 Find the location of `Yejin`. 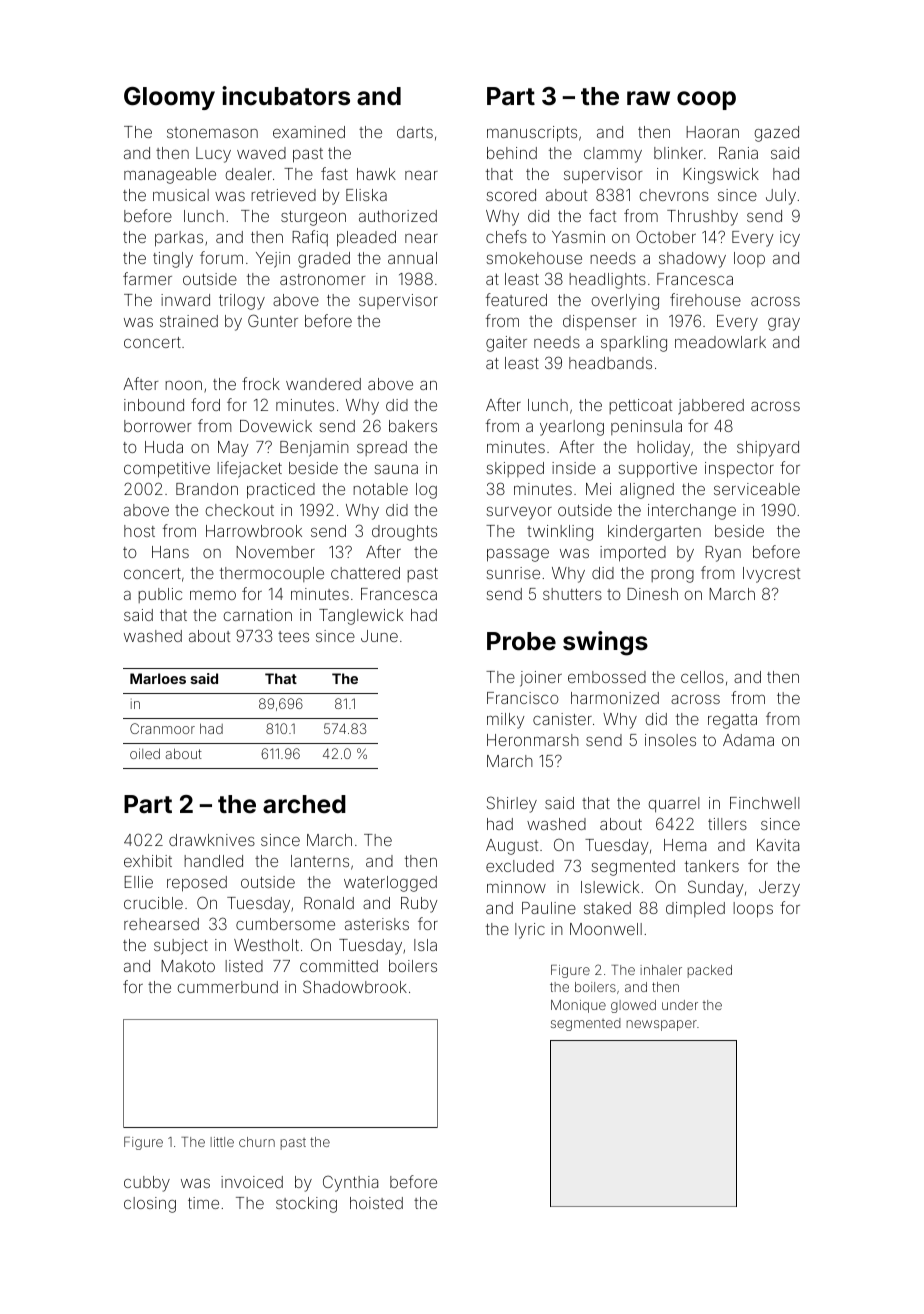

Yejin is located at coordinates (273, 260).
